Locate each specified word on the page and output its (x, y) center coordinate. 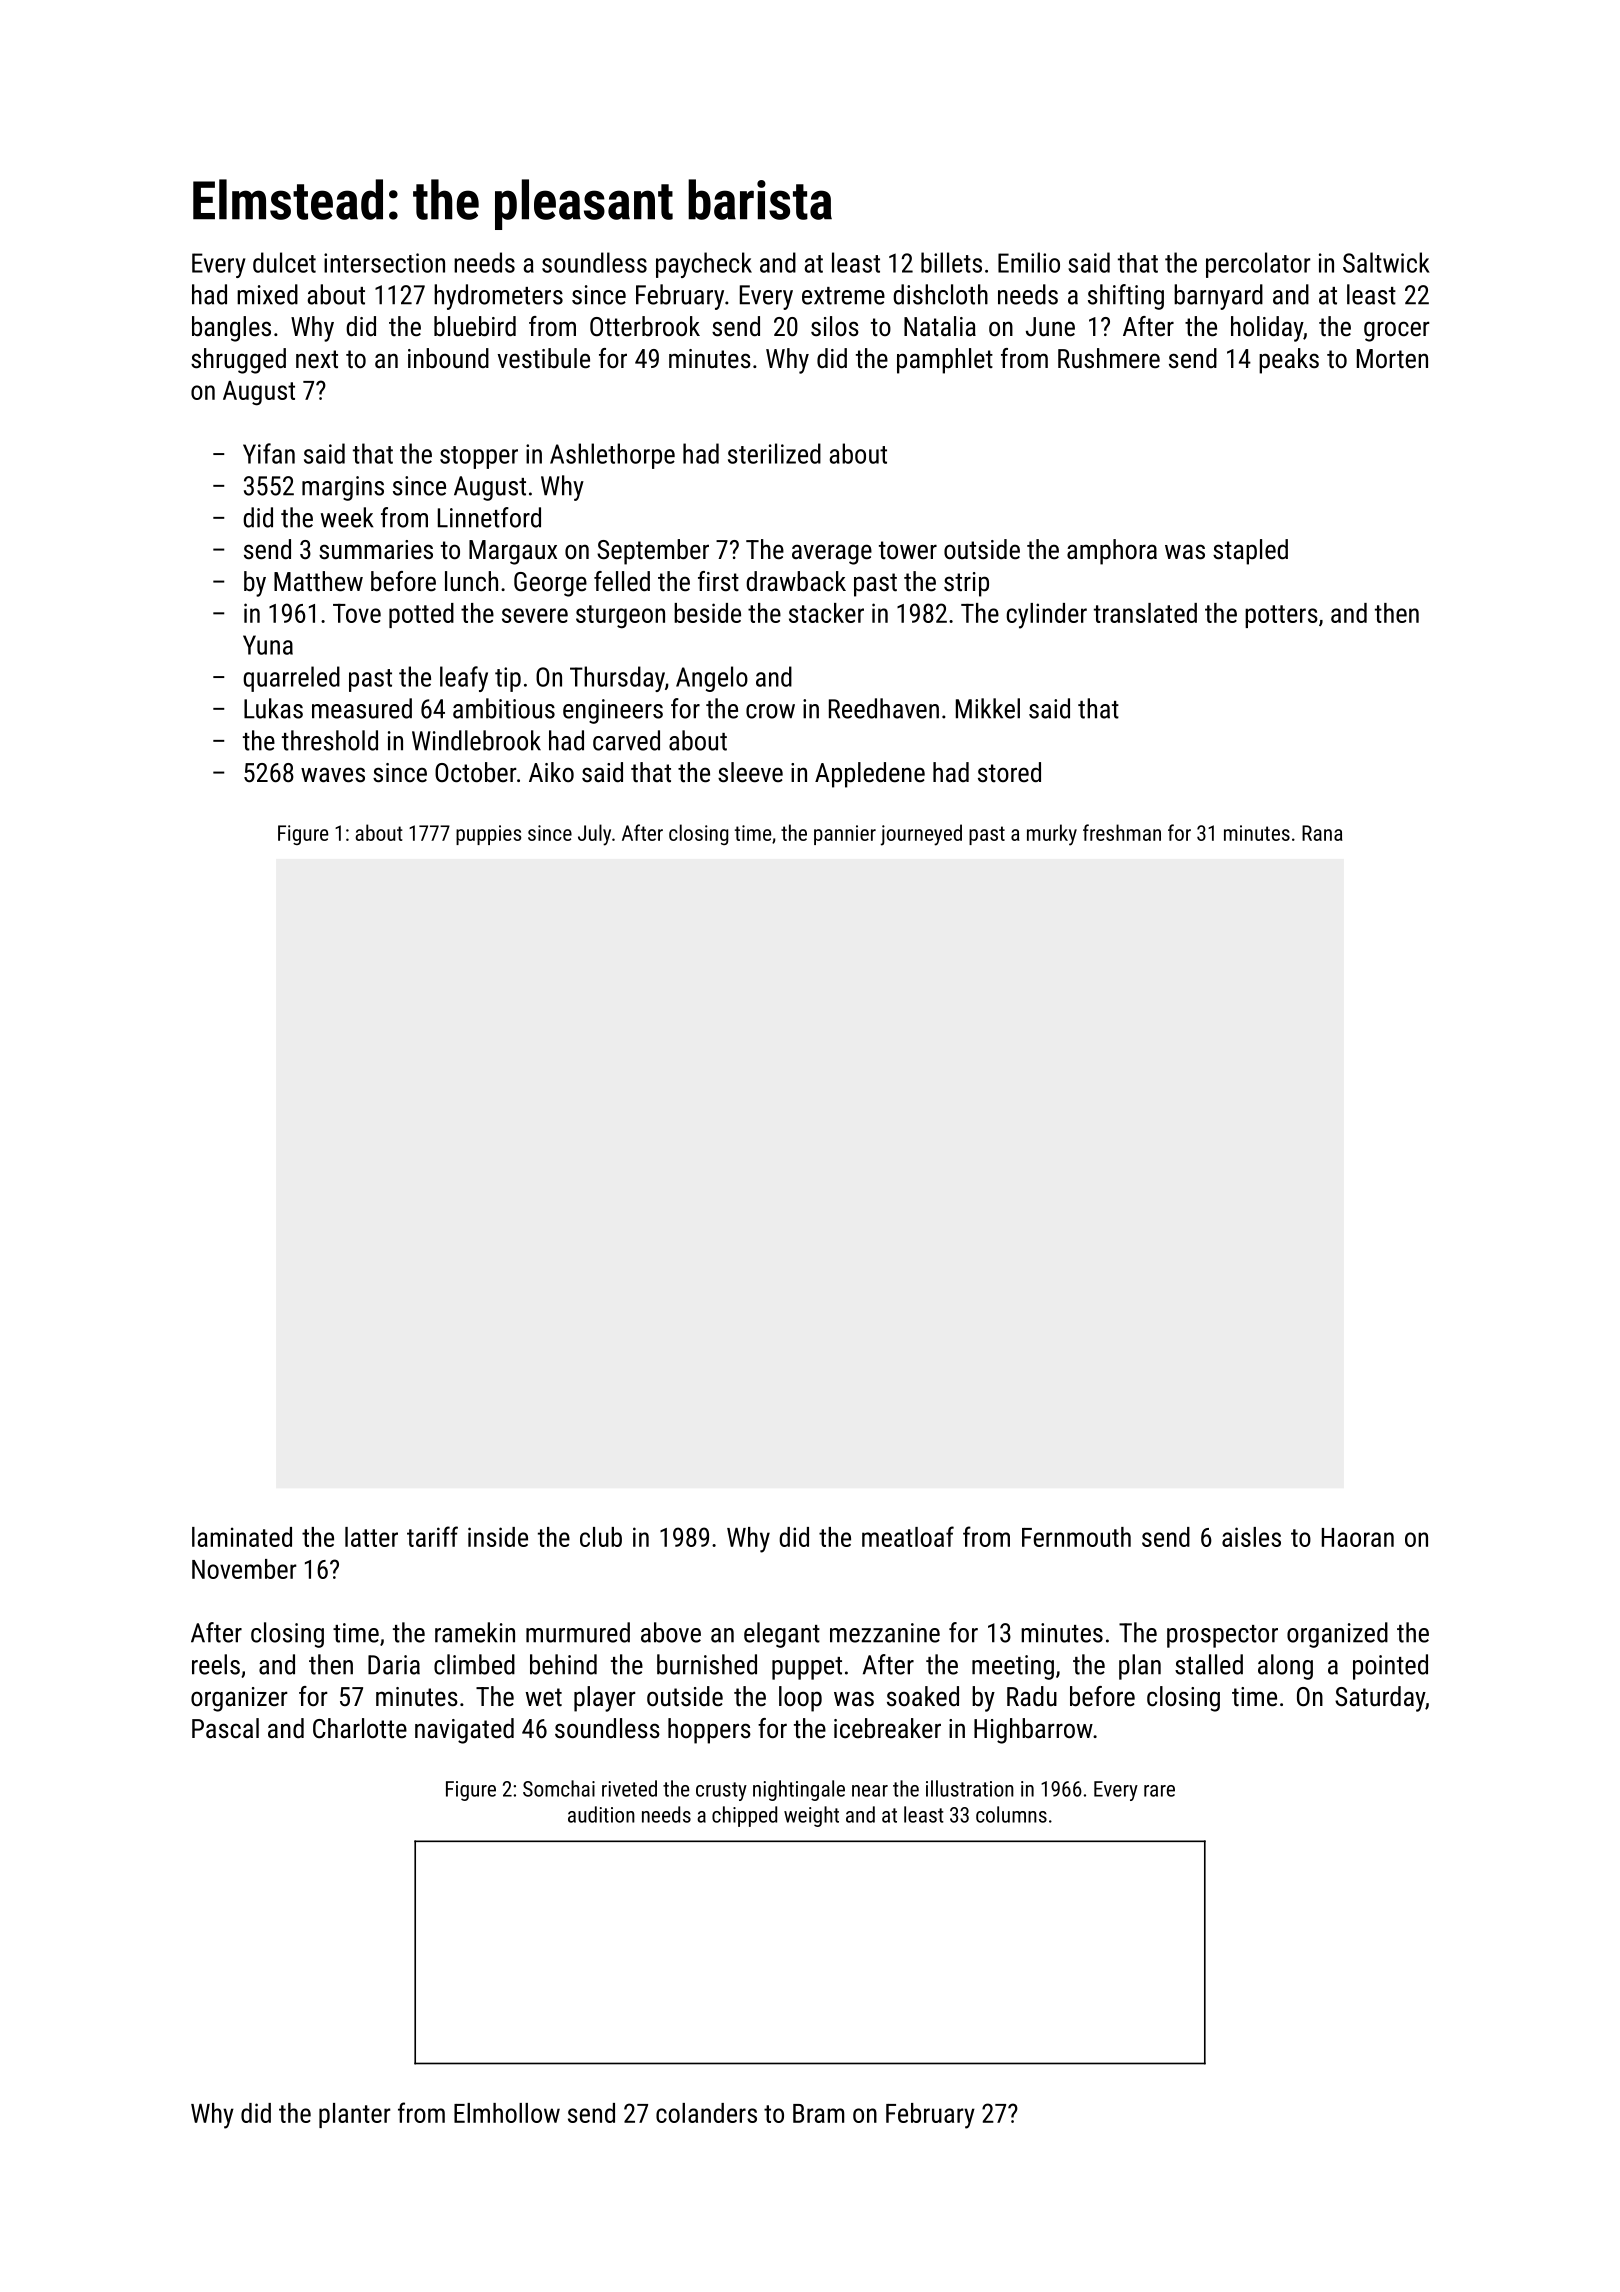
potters (1281, 616)
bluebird (475, 326)
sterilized (774, 453)
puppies (488, 835)
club (601, 1537)
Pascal (225, 1728)
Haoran (1358, 1537)
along (1285, 1667)
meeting (1013, 1667)
